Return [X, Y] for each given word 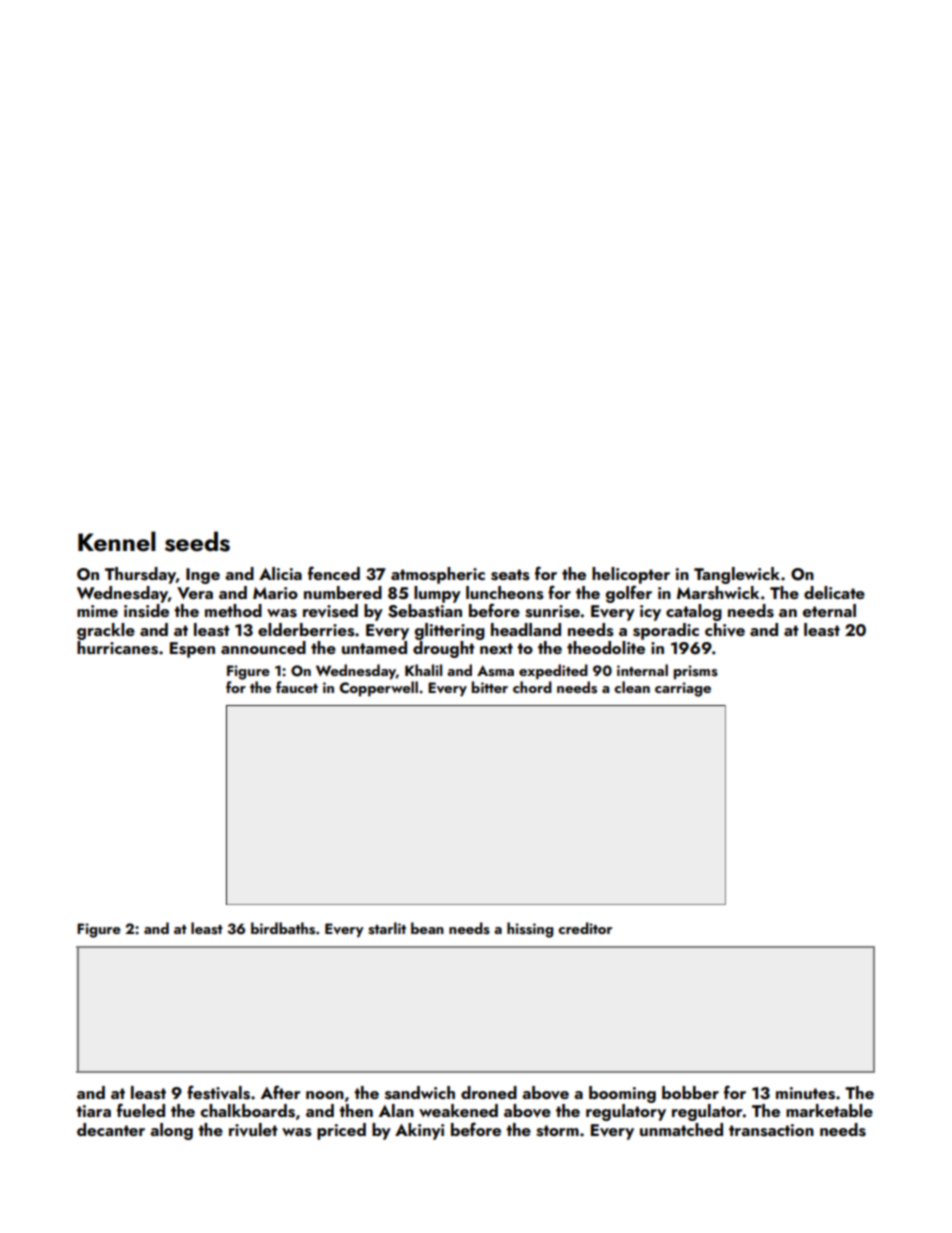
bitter [490, 687]
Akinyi [419, 1131]
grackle [106, 631]
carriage [683, 689]
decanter [111, 1129]
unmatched [681, 1129]
